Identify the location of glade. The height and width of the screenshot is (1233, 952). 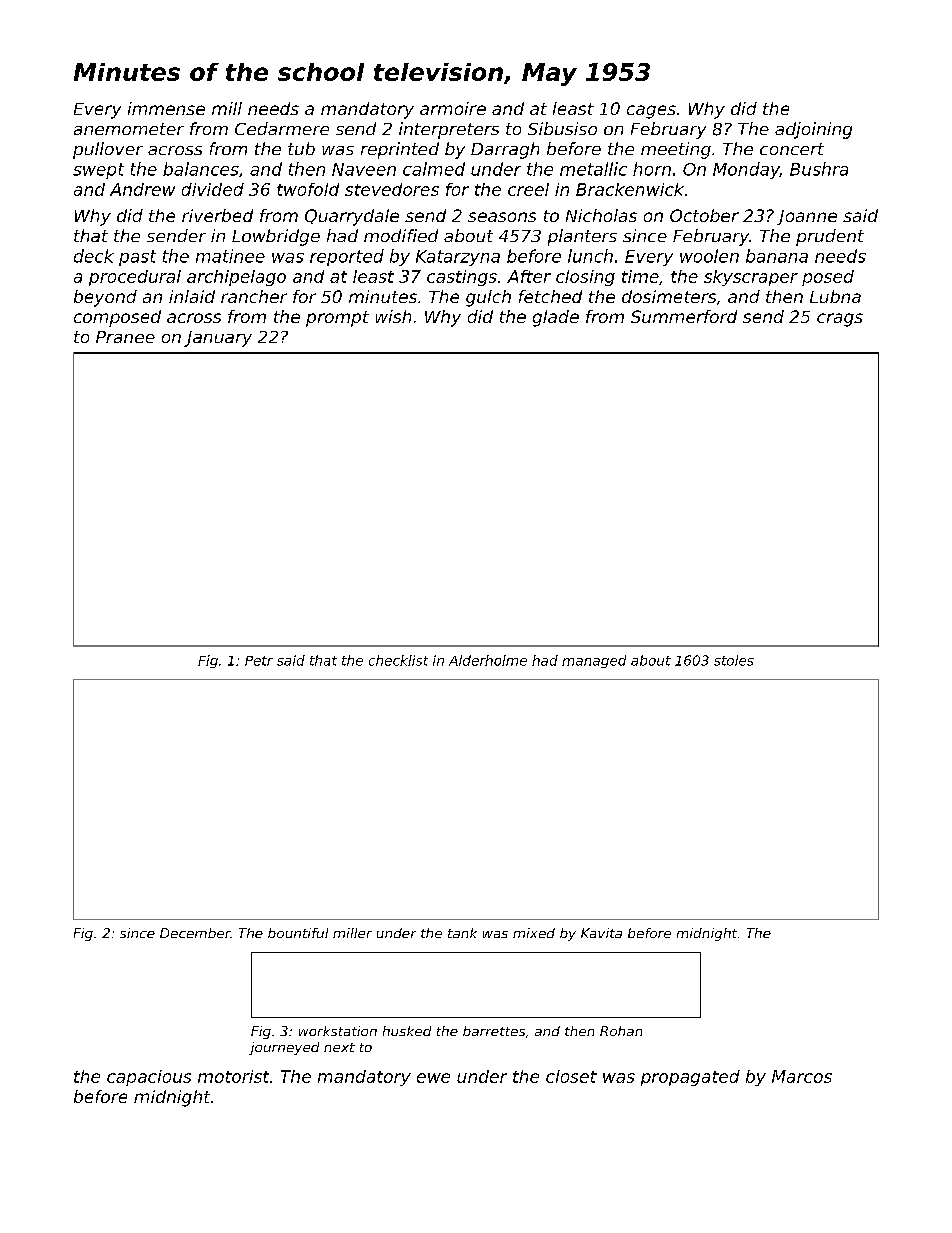
(556, 318).
